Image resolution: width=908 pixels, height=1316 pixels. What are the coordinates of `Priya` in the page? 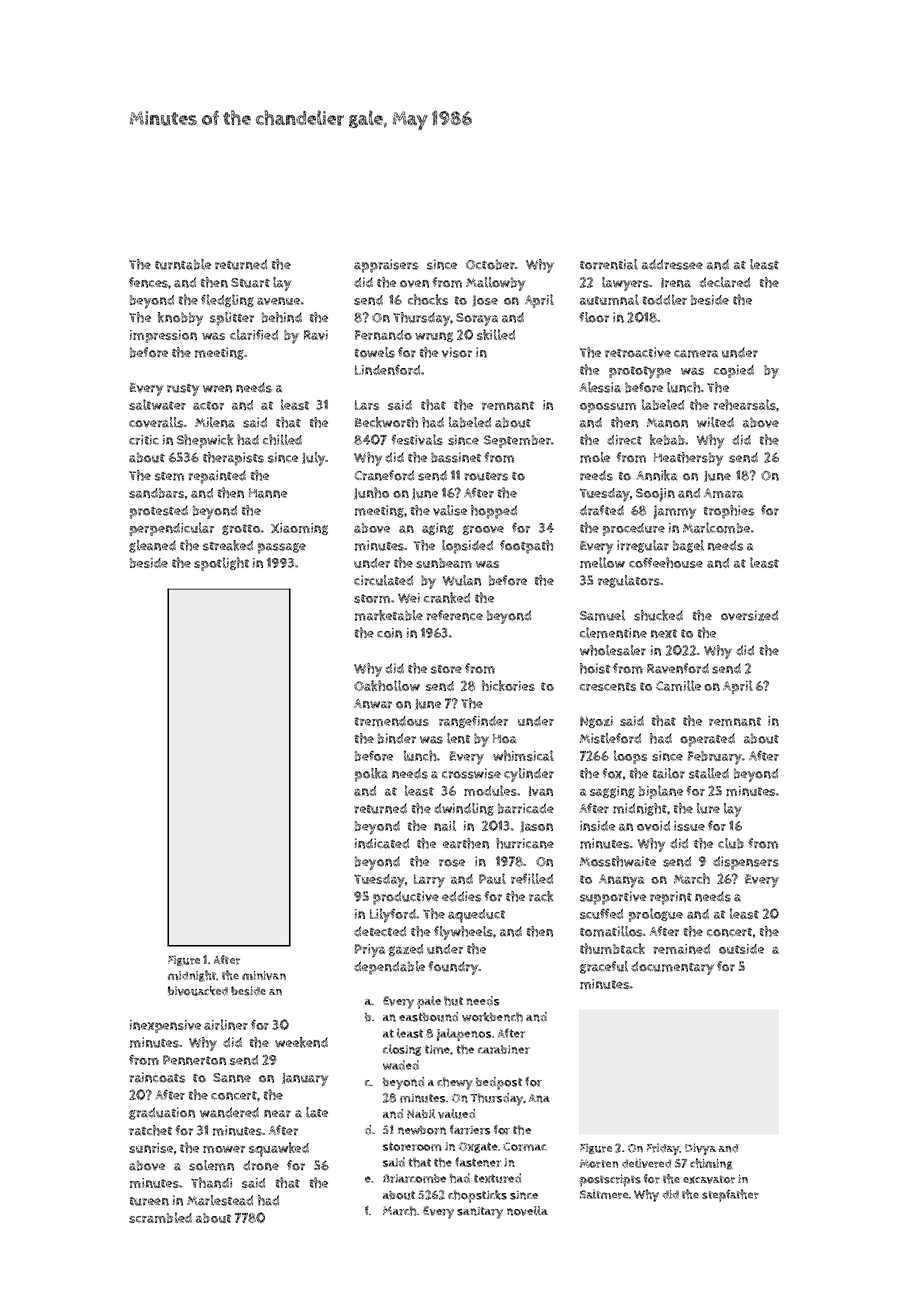 It's located at (370, 951).
